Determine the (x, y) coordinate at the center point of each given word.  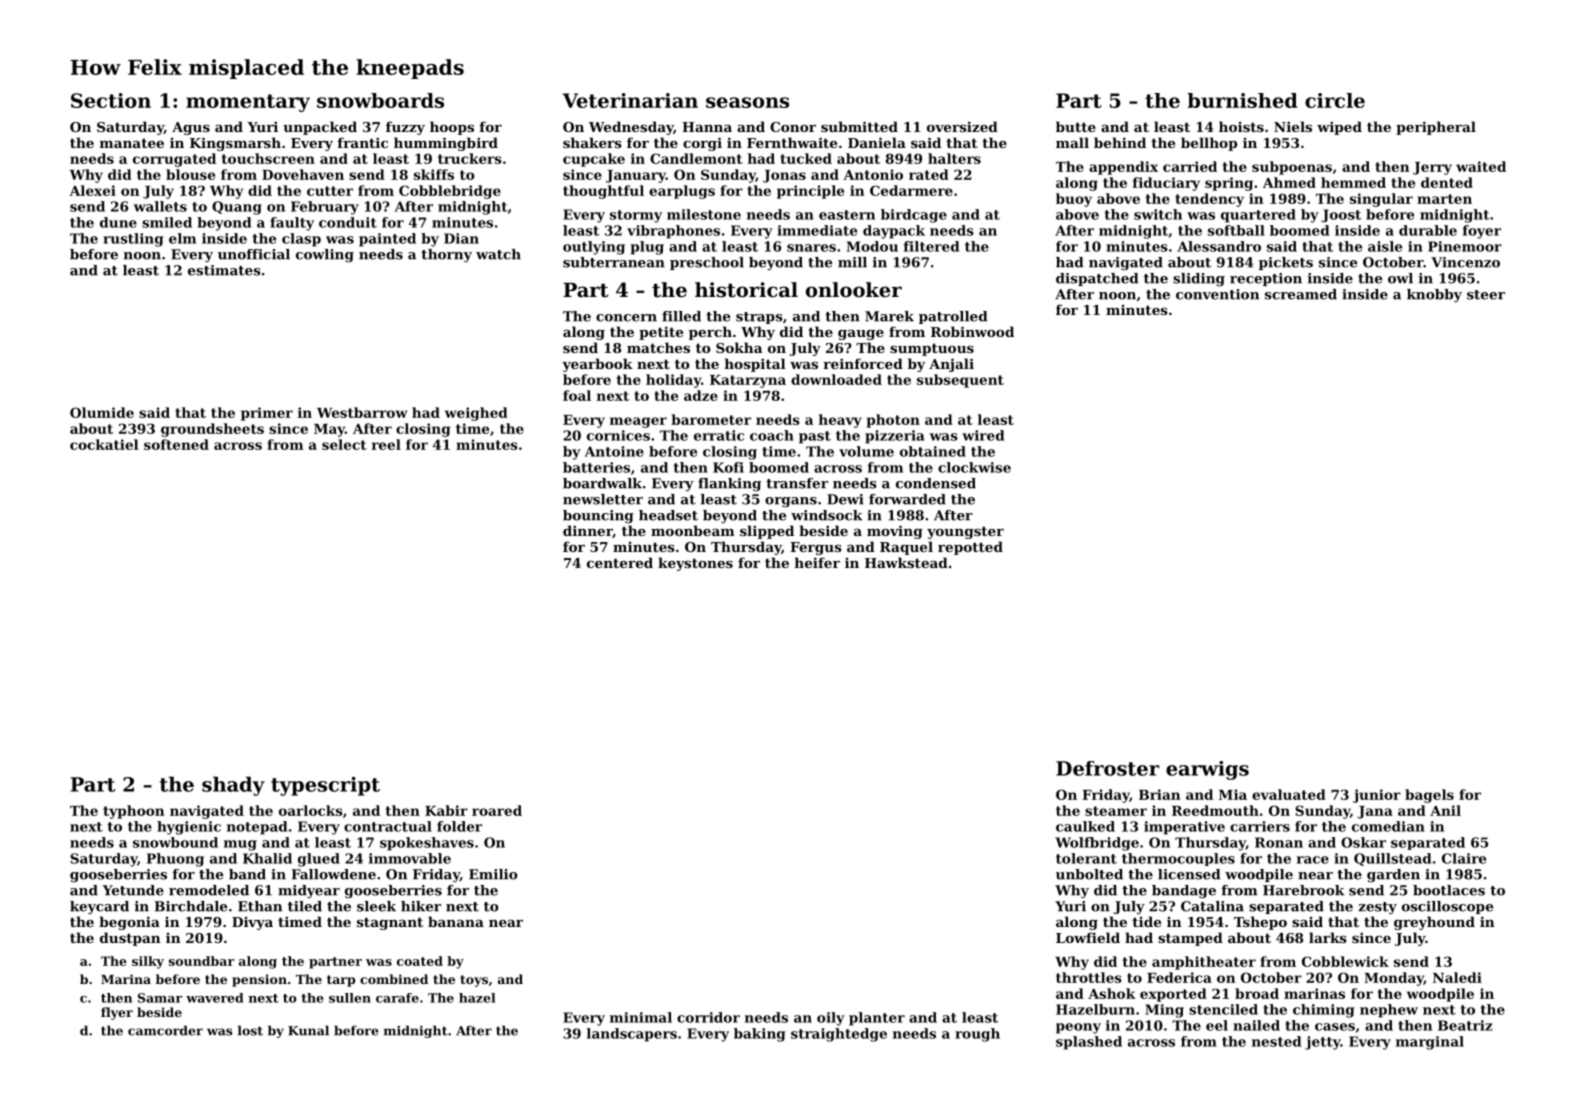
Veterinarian (630, 100)
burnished (1242, 100)
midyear (309, 891)
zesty (1378, 908)
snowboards (380, 100)
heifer (817, 562)
